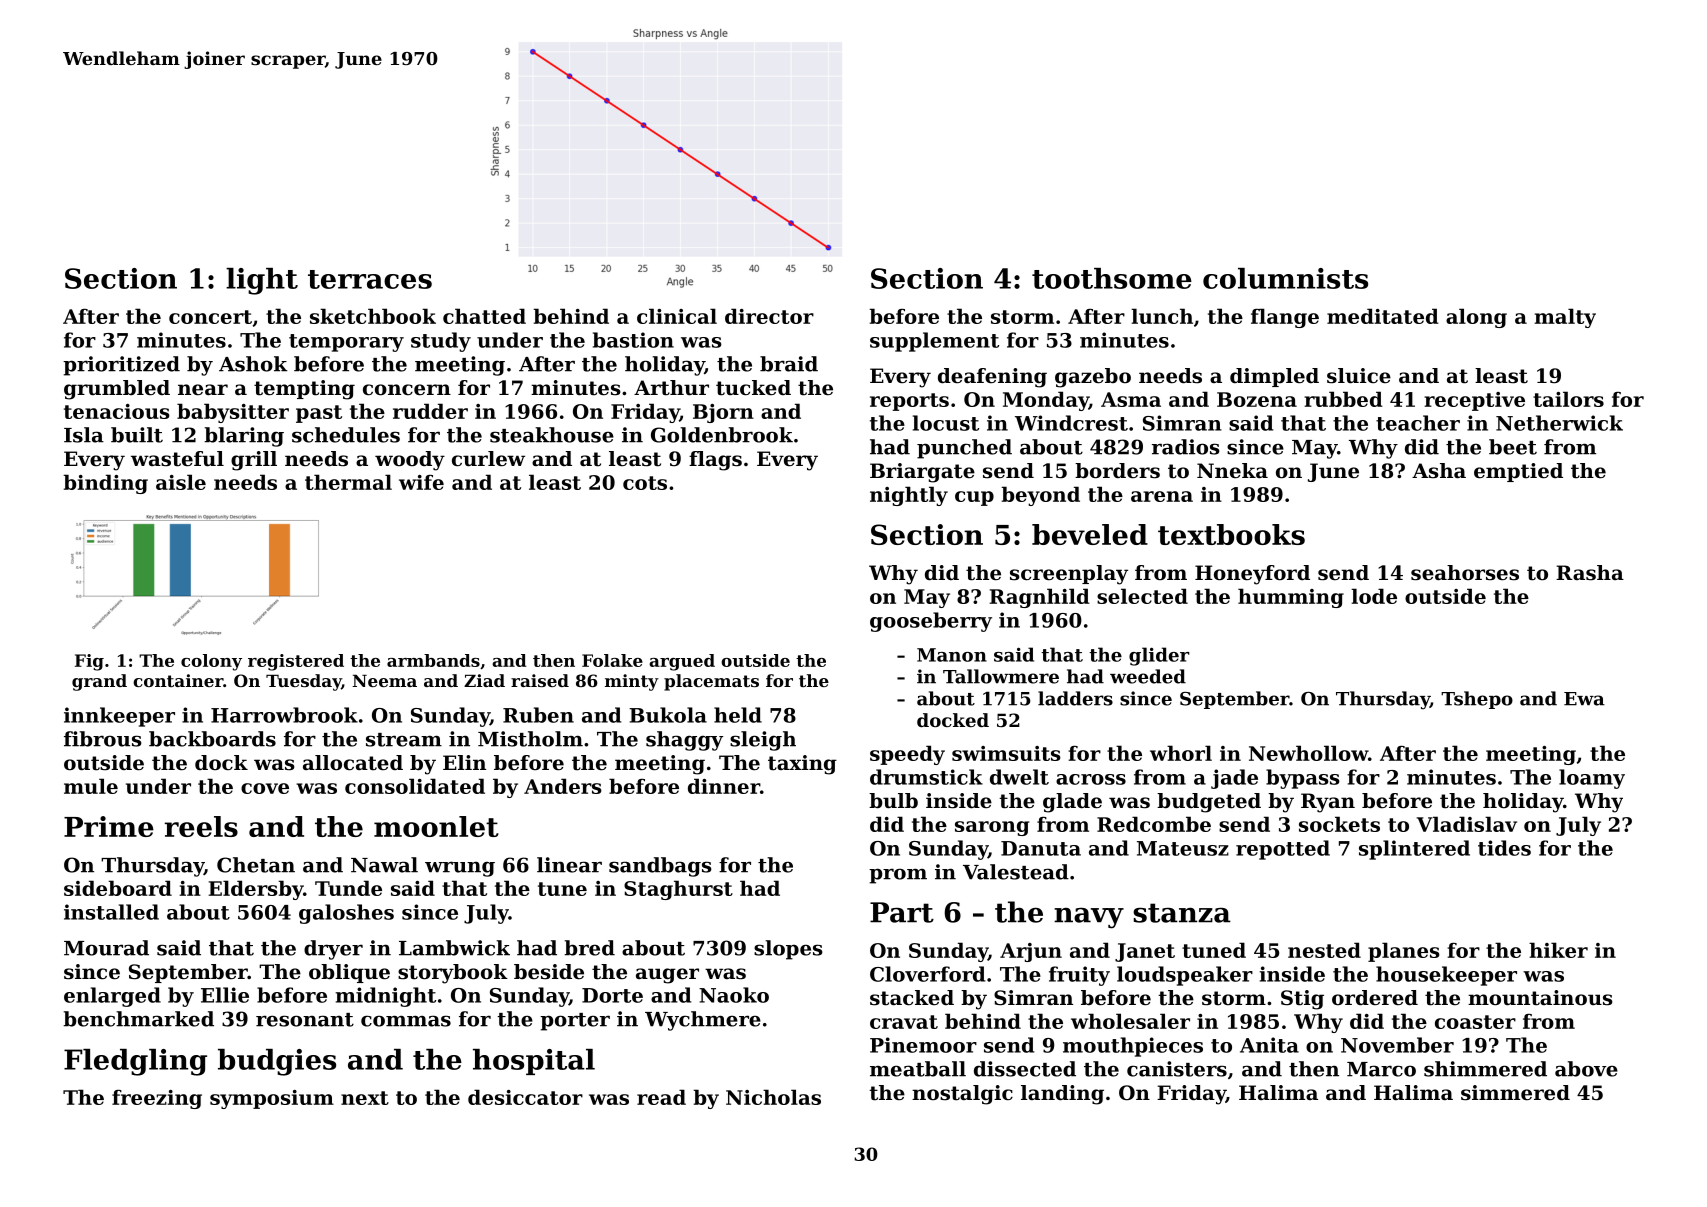 The height and width of the screenshot is (1207, 1707). What do you see at coordinates (1112, 278) in the screenshot?
I see `toothsome` at bounding box center [1112, 278].
